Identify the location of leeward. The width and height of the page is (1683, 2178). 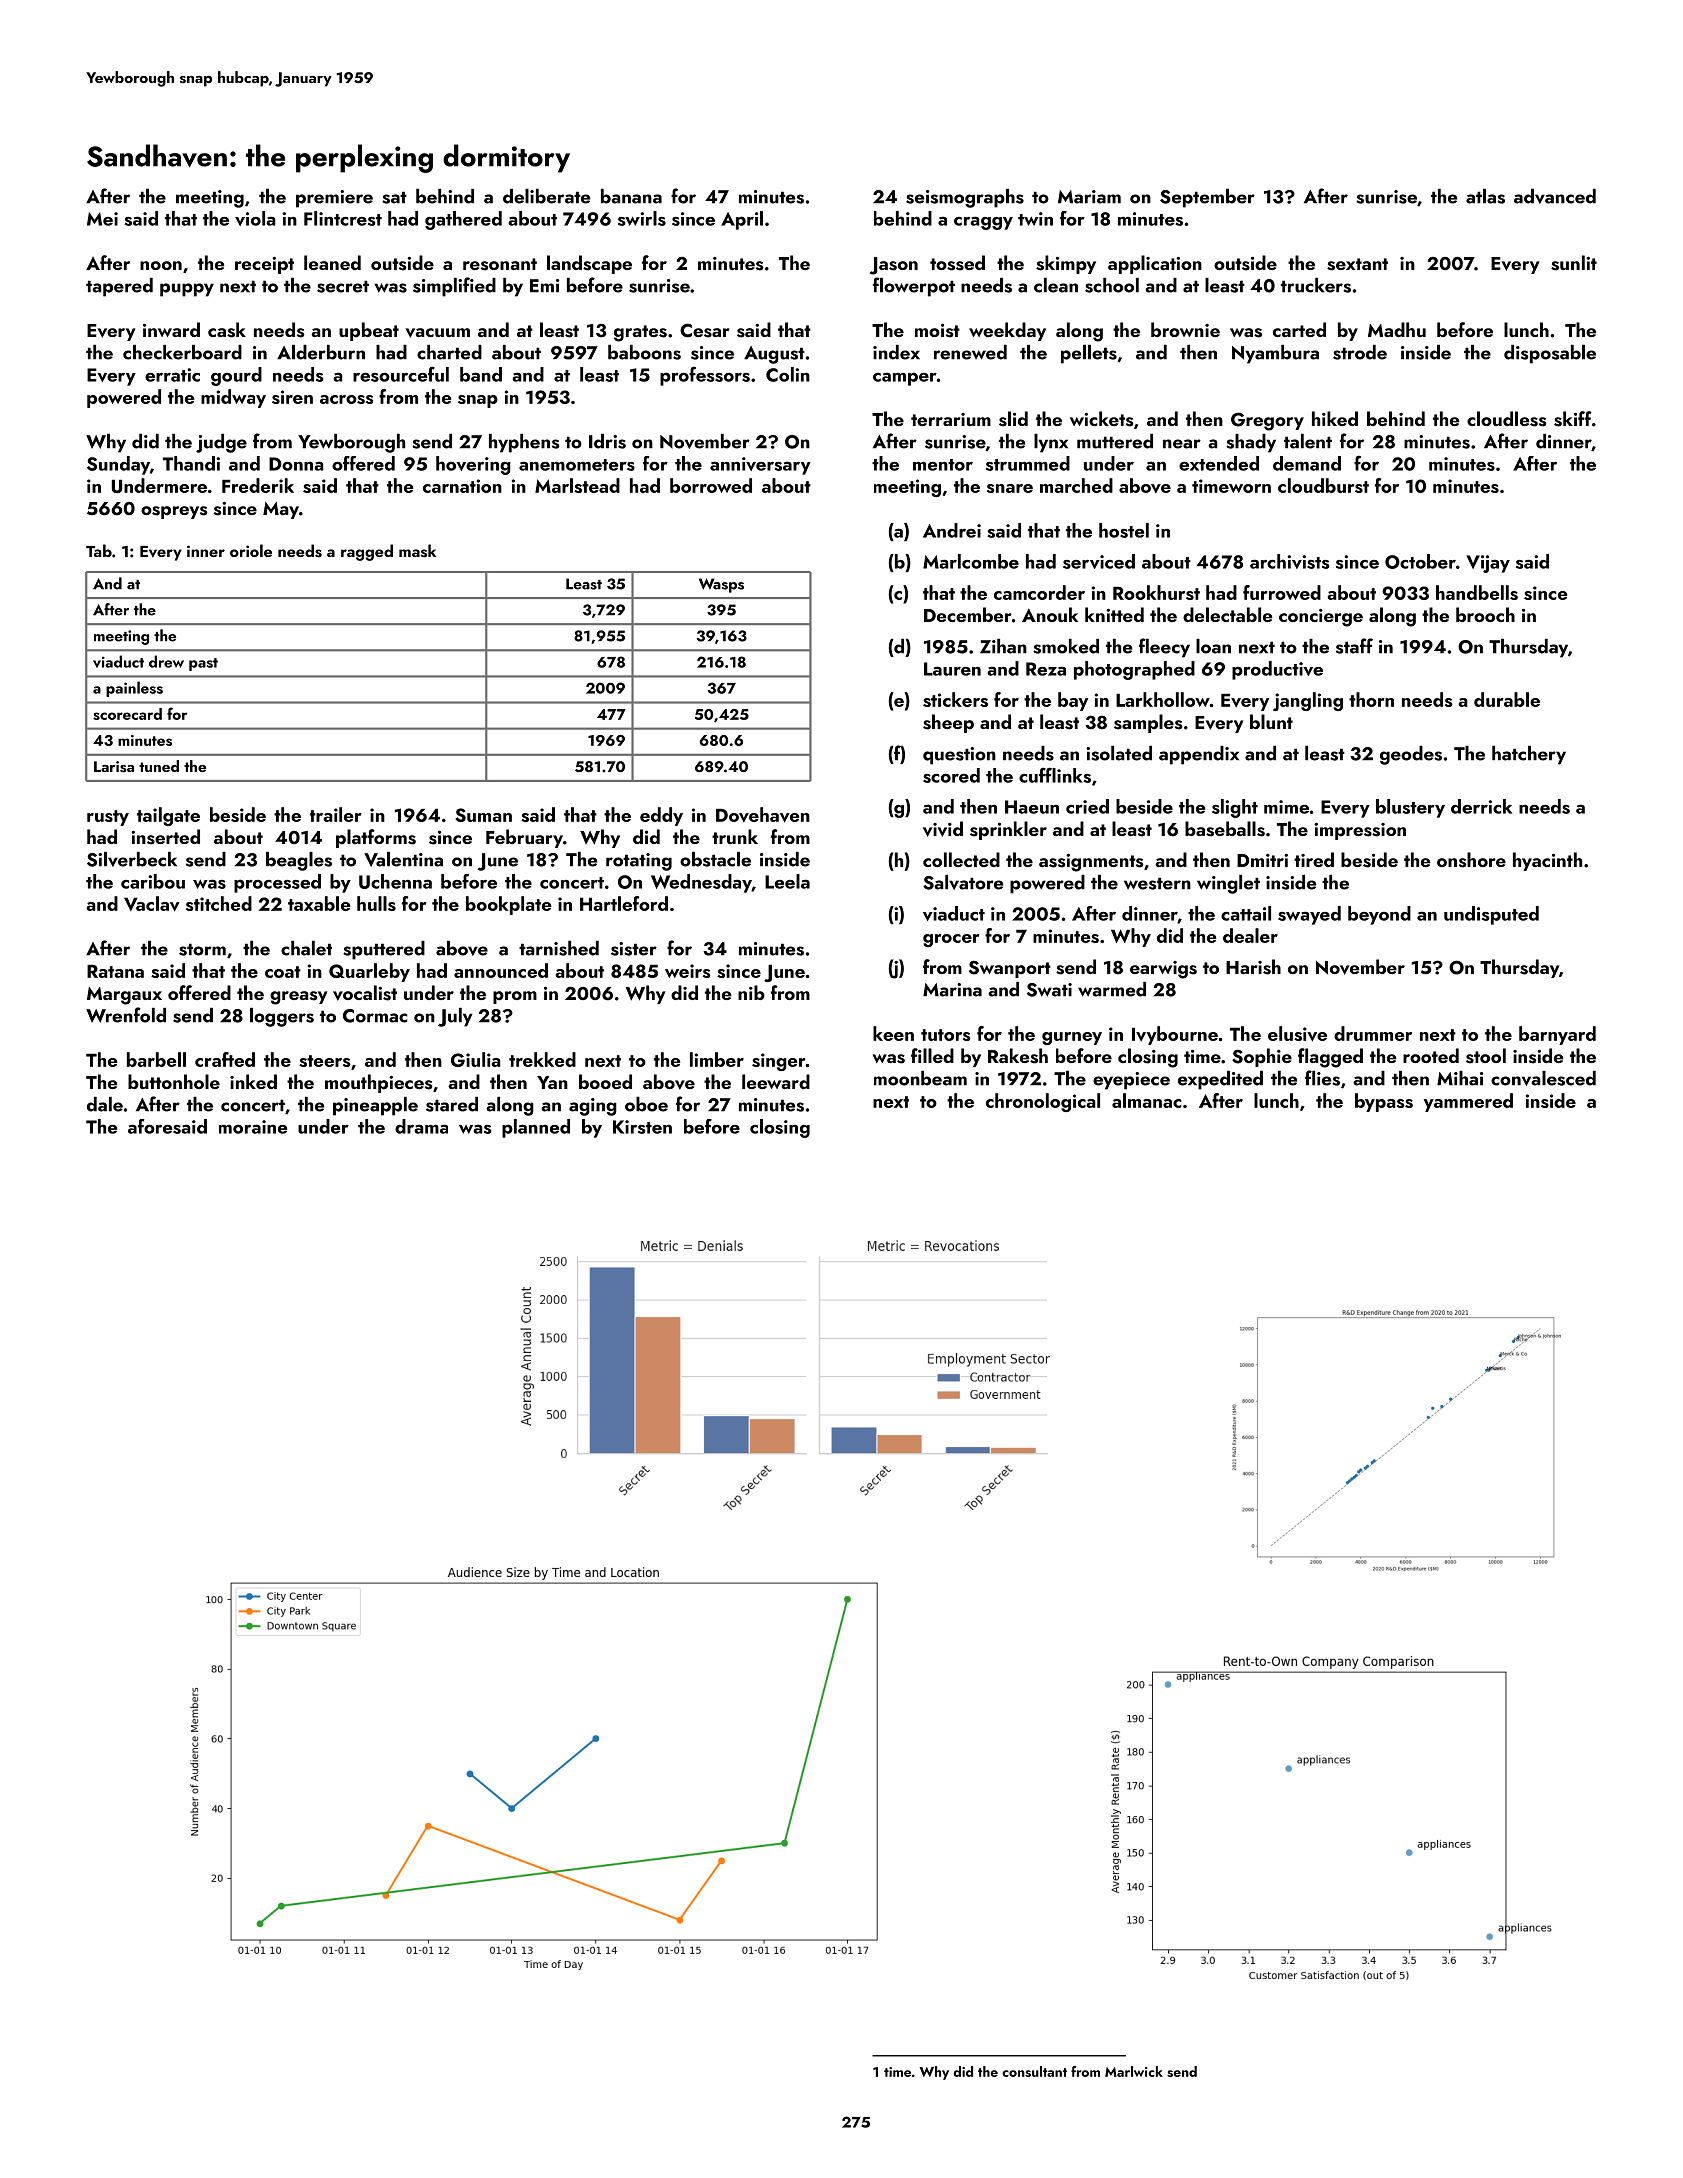
(776, 1081).
